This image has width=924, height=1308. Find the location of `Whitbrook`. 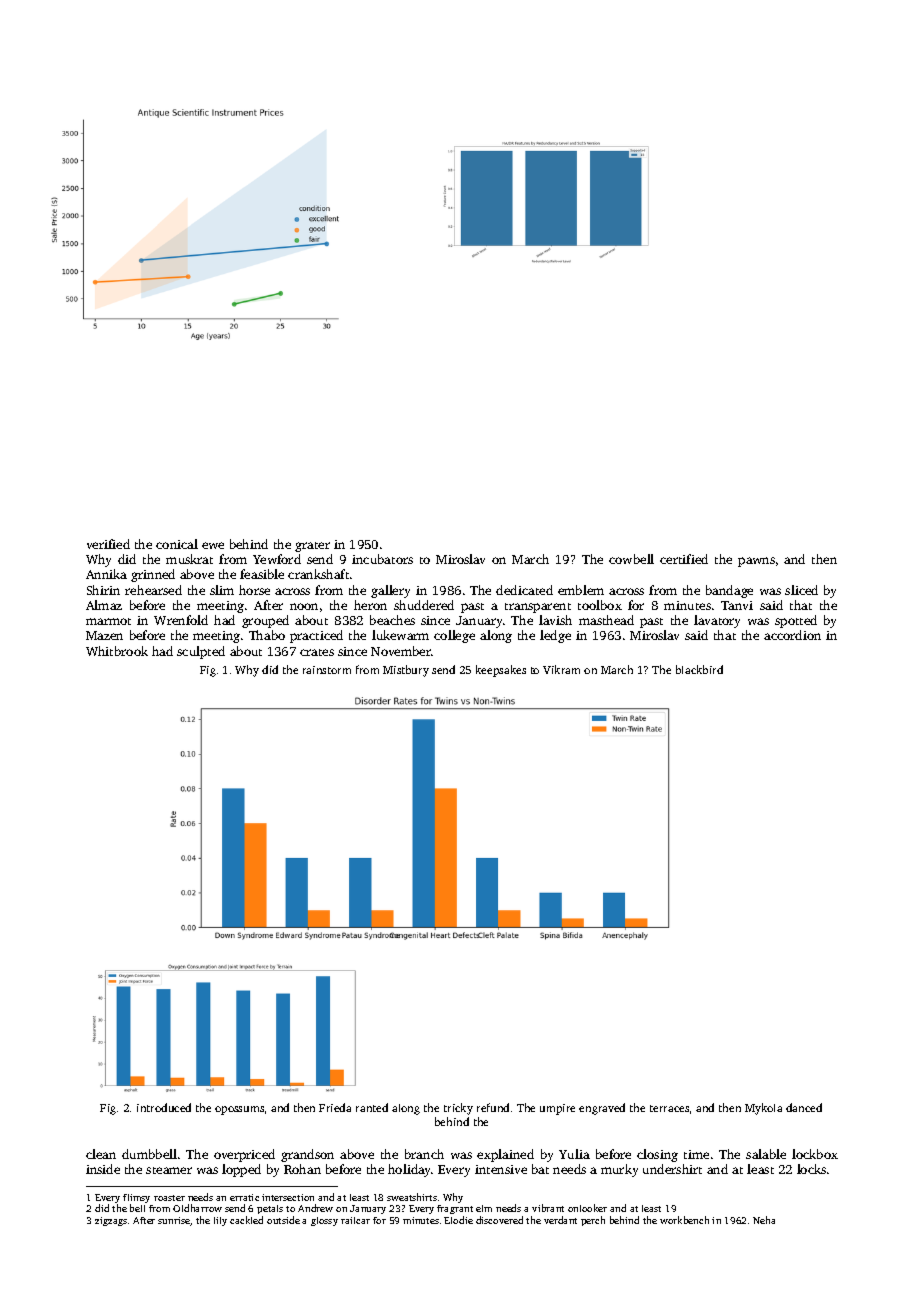

Whitbrook is located at coordinates (117, 651).
